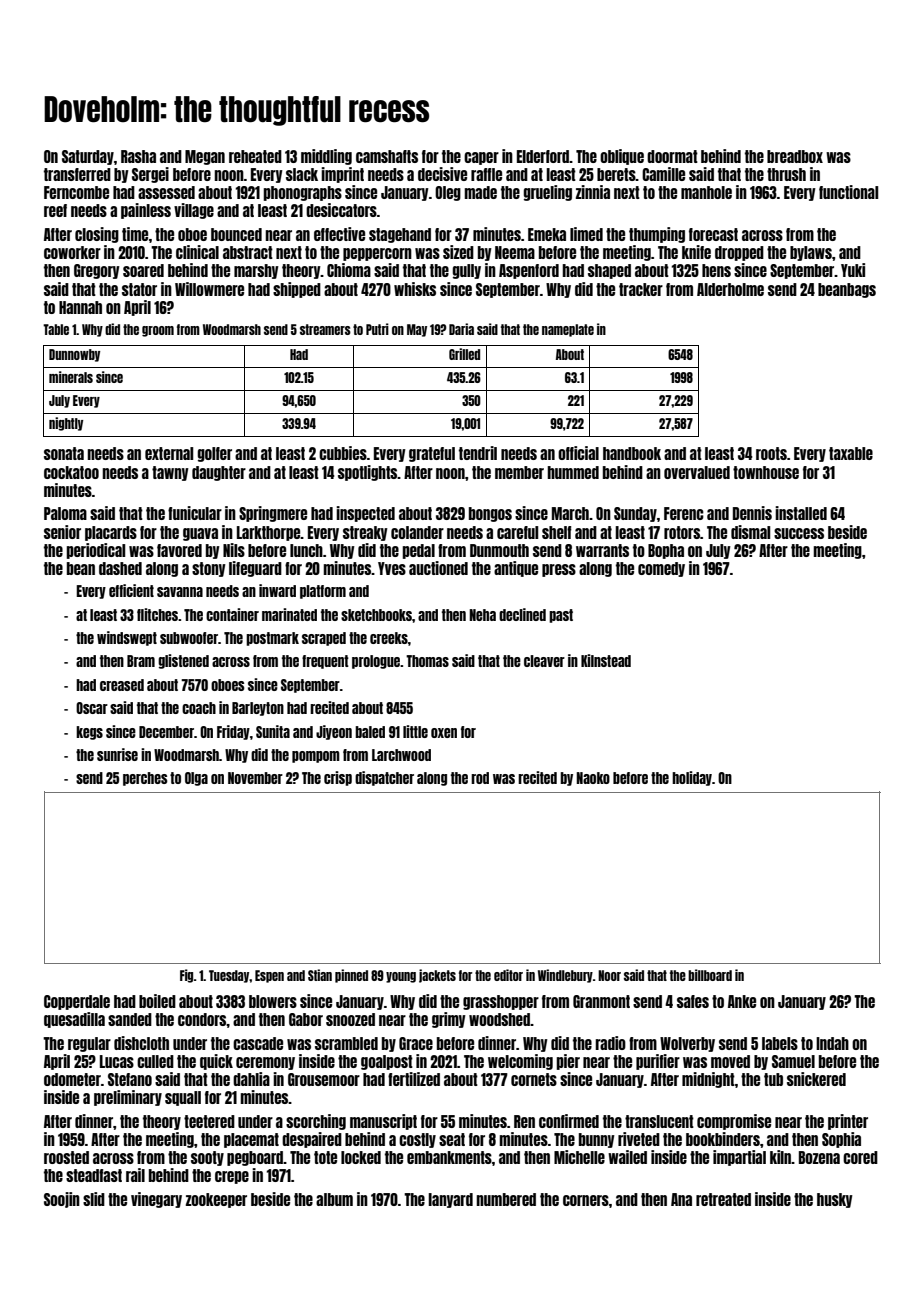  Describe the element at coordinates (170, 473) in the page. I see `tawny` at that location.
